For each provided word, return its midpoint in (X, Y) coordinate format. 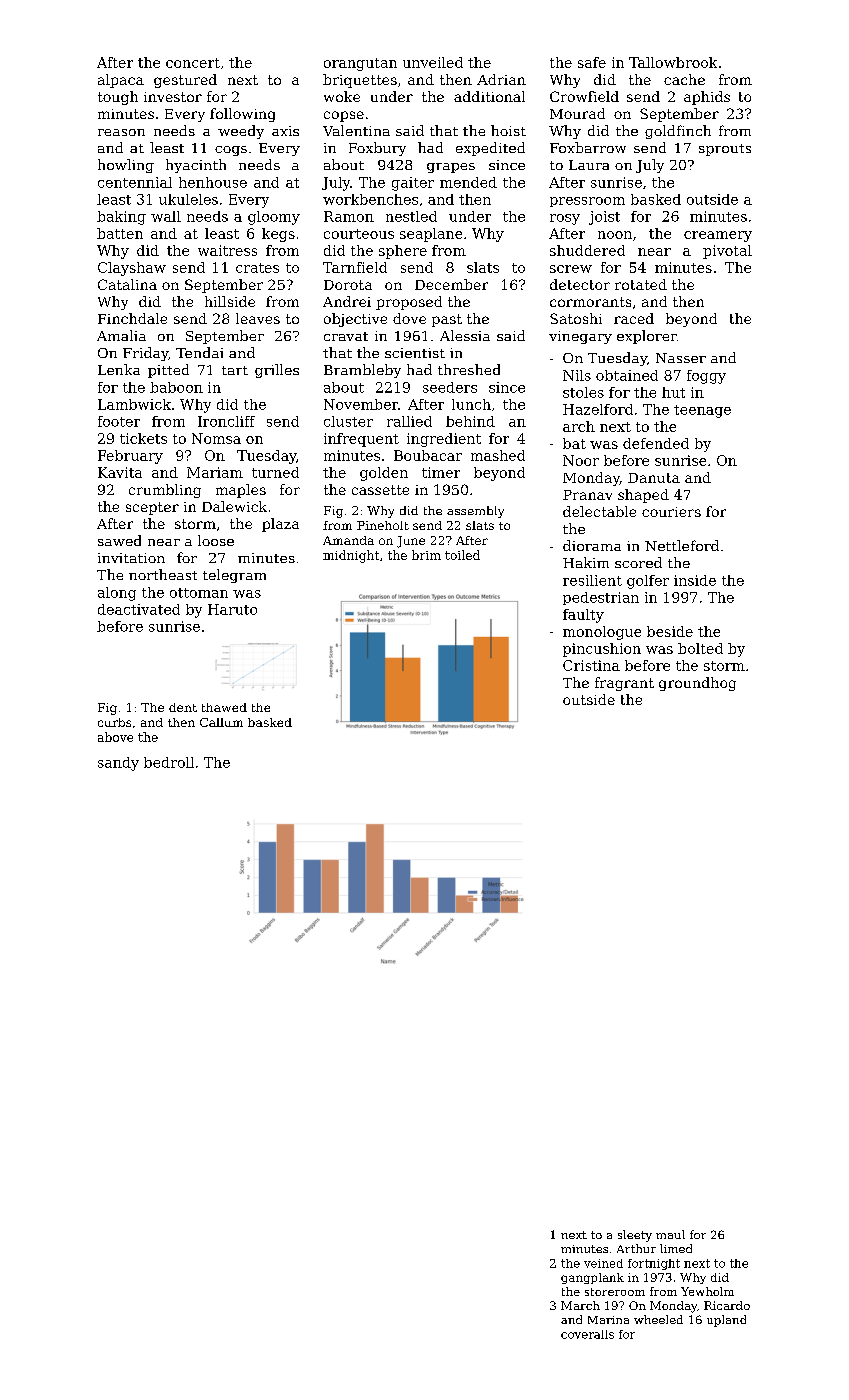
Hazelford (598, 409)
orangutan (360, 64)
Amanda (348, 540)
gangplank (592, 1278)
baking (121, 218)
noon (615, 235)
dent (183, 707)
